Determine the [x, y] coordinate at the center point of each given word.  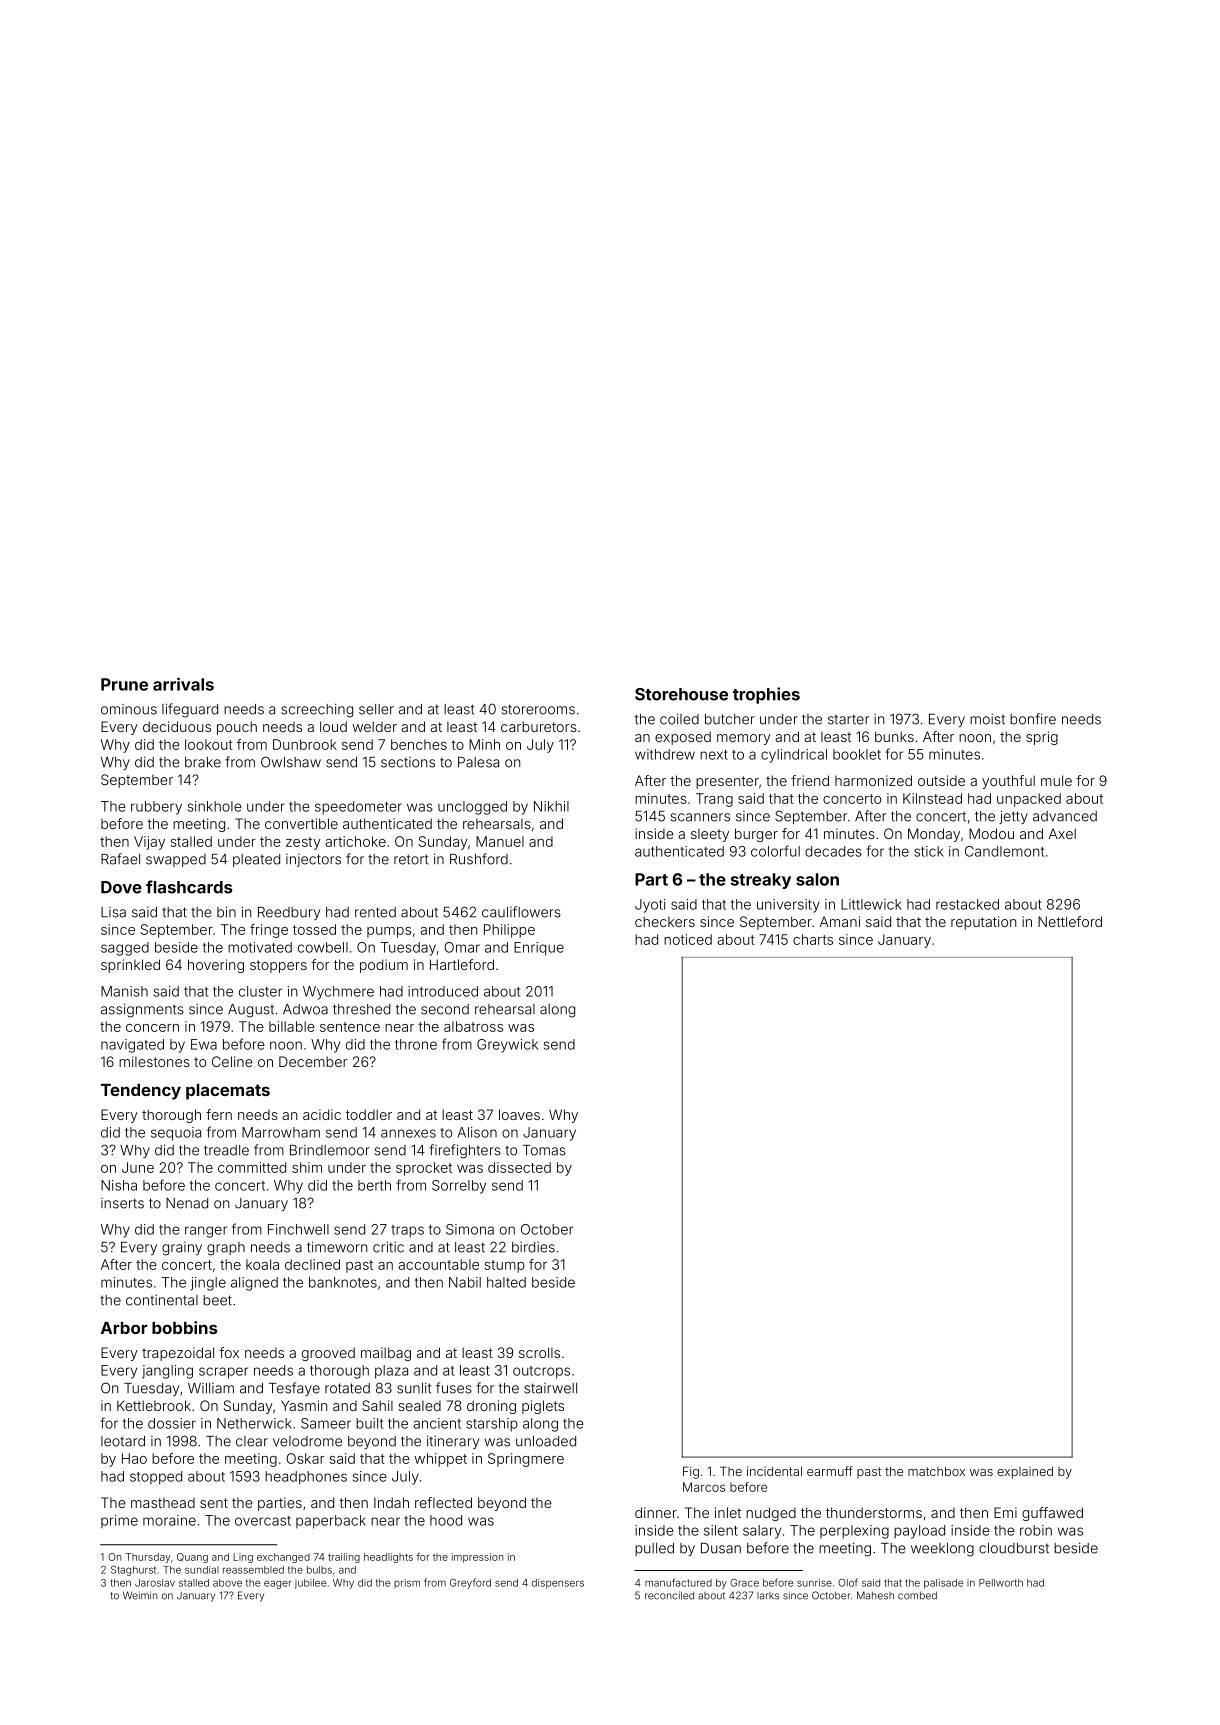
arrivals [183, 684]
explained [1025, 1473]
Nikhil [551, 806]
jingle [208, 1284]
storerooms [538, 709]
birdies [533, 1247]
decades [833, 851]
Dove [121, 887]
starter [848, 719]
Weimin [140, 1595]
